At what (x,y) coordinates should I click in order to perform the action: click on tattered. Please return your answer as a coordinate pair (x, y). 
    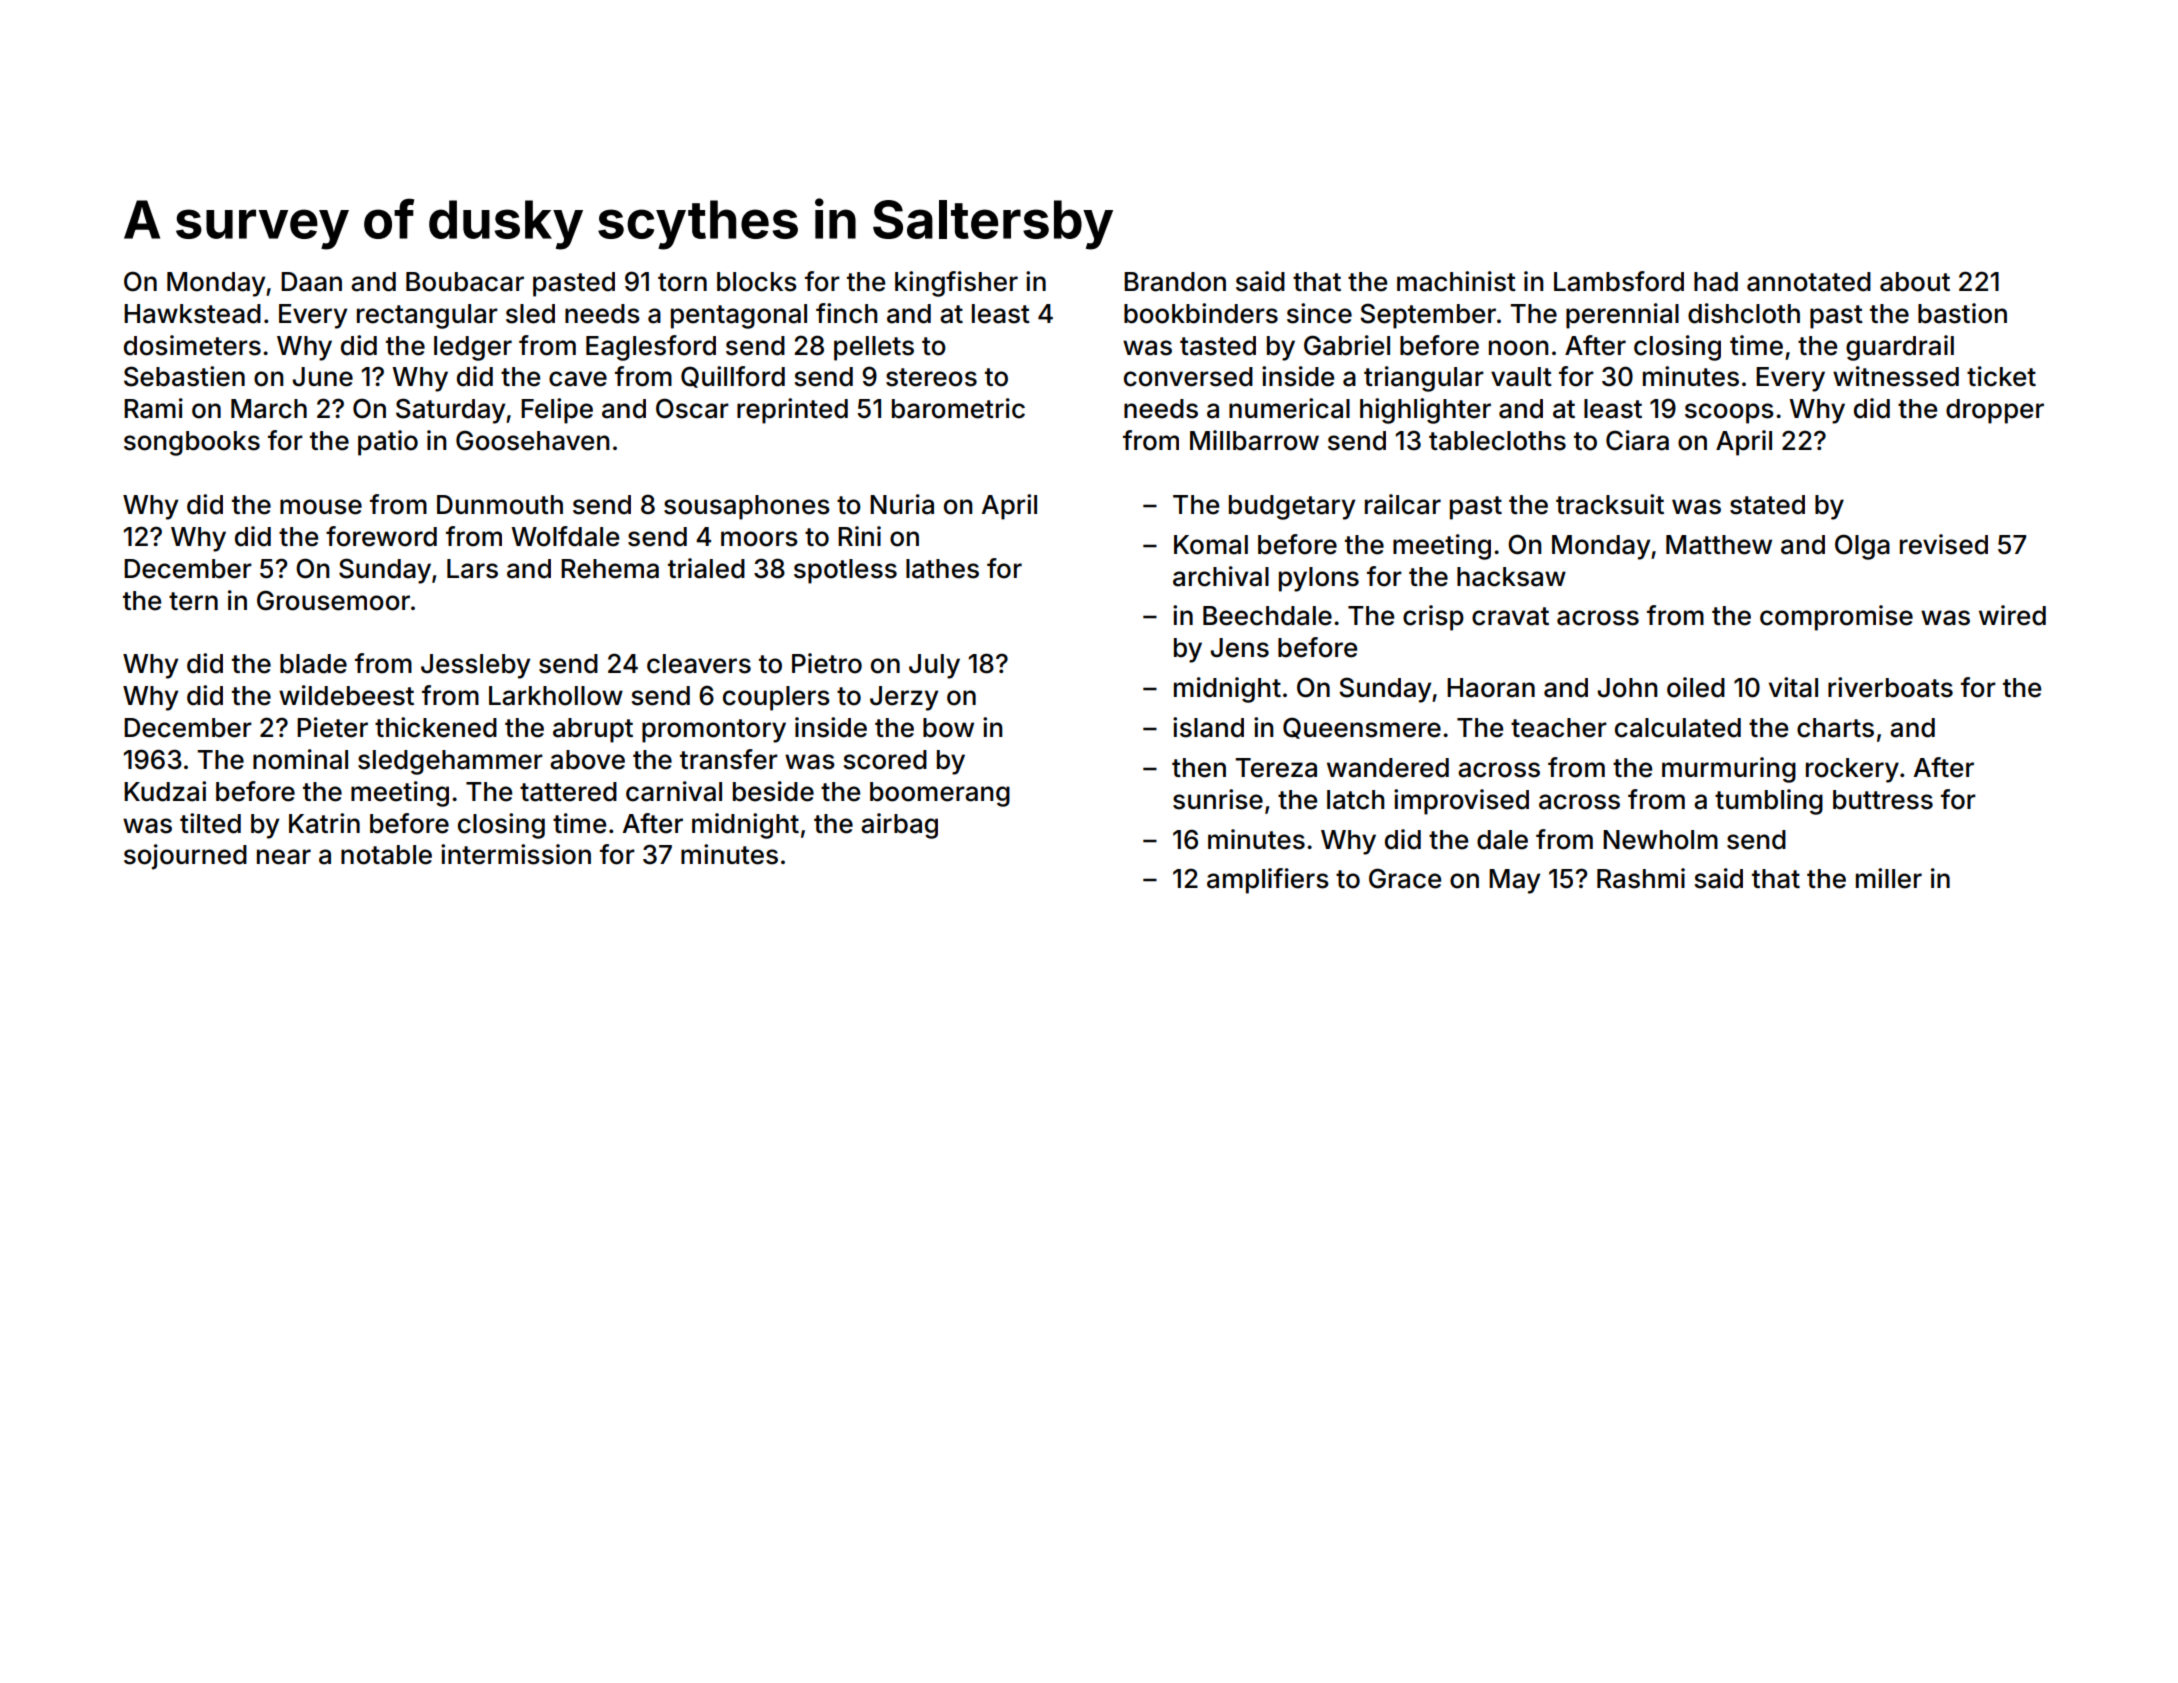
    Looking at the image, I should click on (568, 792).
